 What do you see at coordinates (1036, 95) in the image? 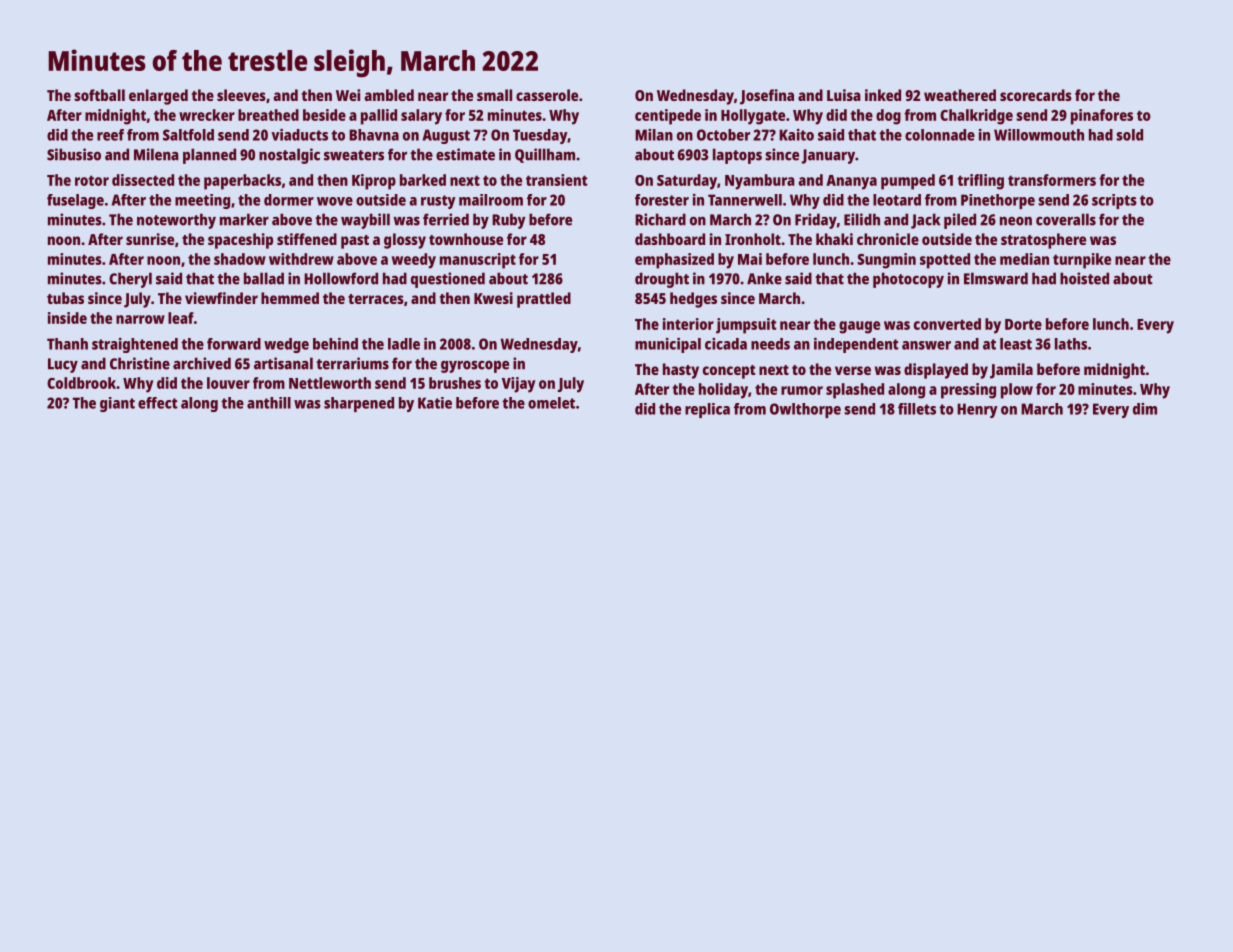
I see `scorecards` at bounding box center [1036, 95].
